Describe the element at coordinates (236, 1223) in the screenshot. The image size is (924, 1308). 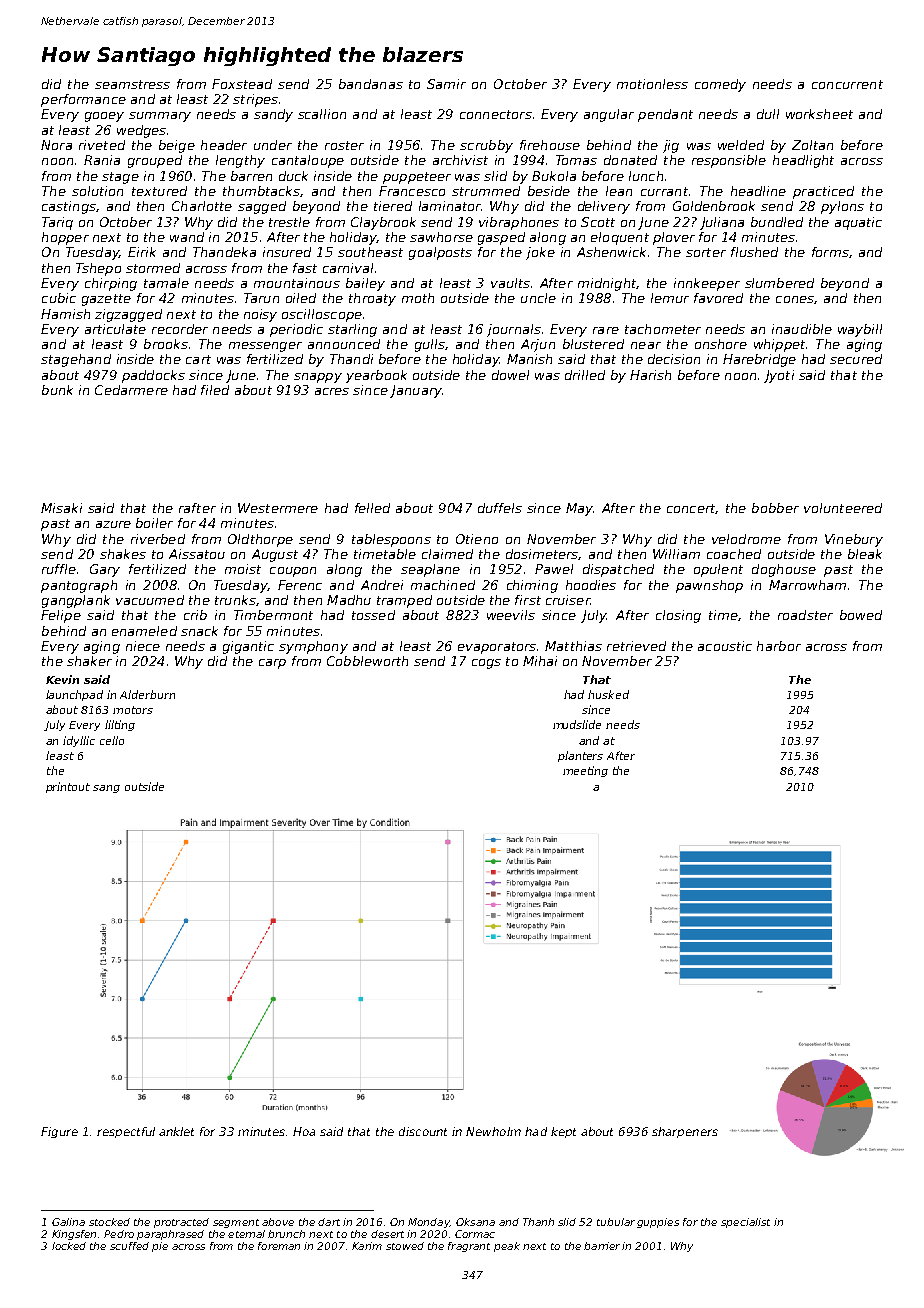
I see `segment` at that location.
